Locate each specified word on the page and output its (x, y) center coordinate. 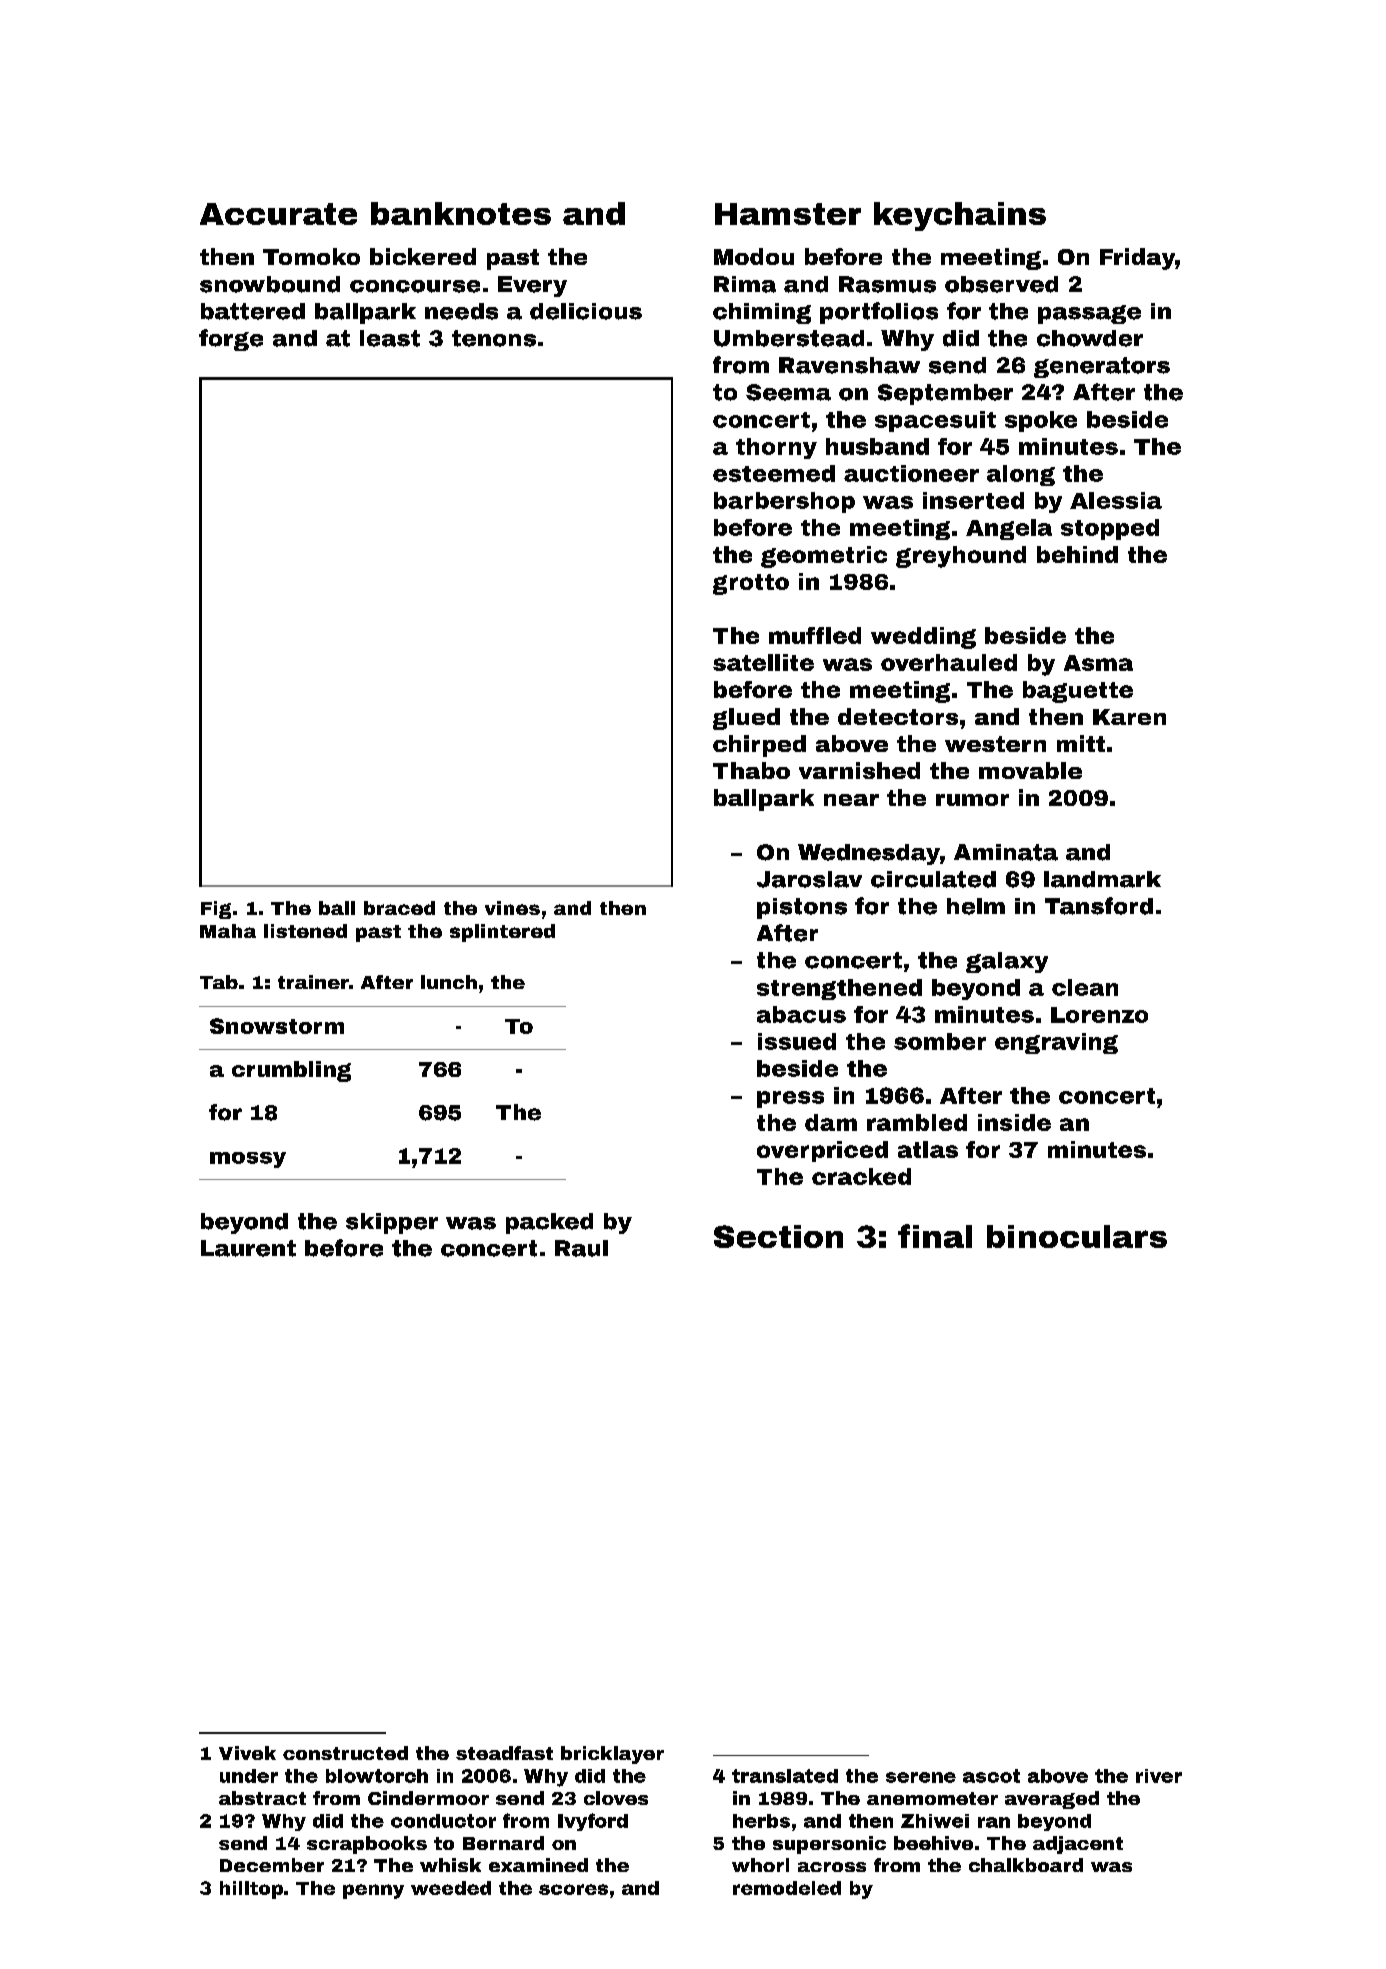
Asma (1098, 663)
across (832, 1867)
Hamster (788, 214)
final (935, 1236)
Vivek (247, 1753)
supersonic (829, 1845)
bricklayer (612, 1755)
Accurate (278, 214)
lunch (449, 982)
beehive (933, 1843)
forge (231, 340)
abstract (262, 1798)
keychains (960, 216)
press (790, 1099)
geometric (824, 557)
